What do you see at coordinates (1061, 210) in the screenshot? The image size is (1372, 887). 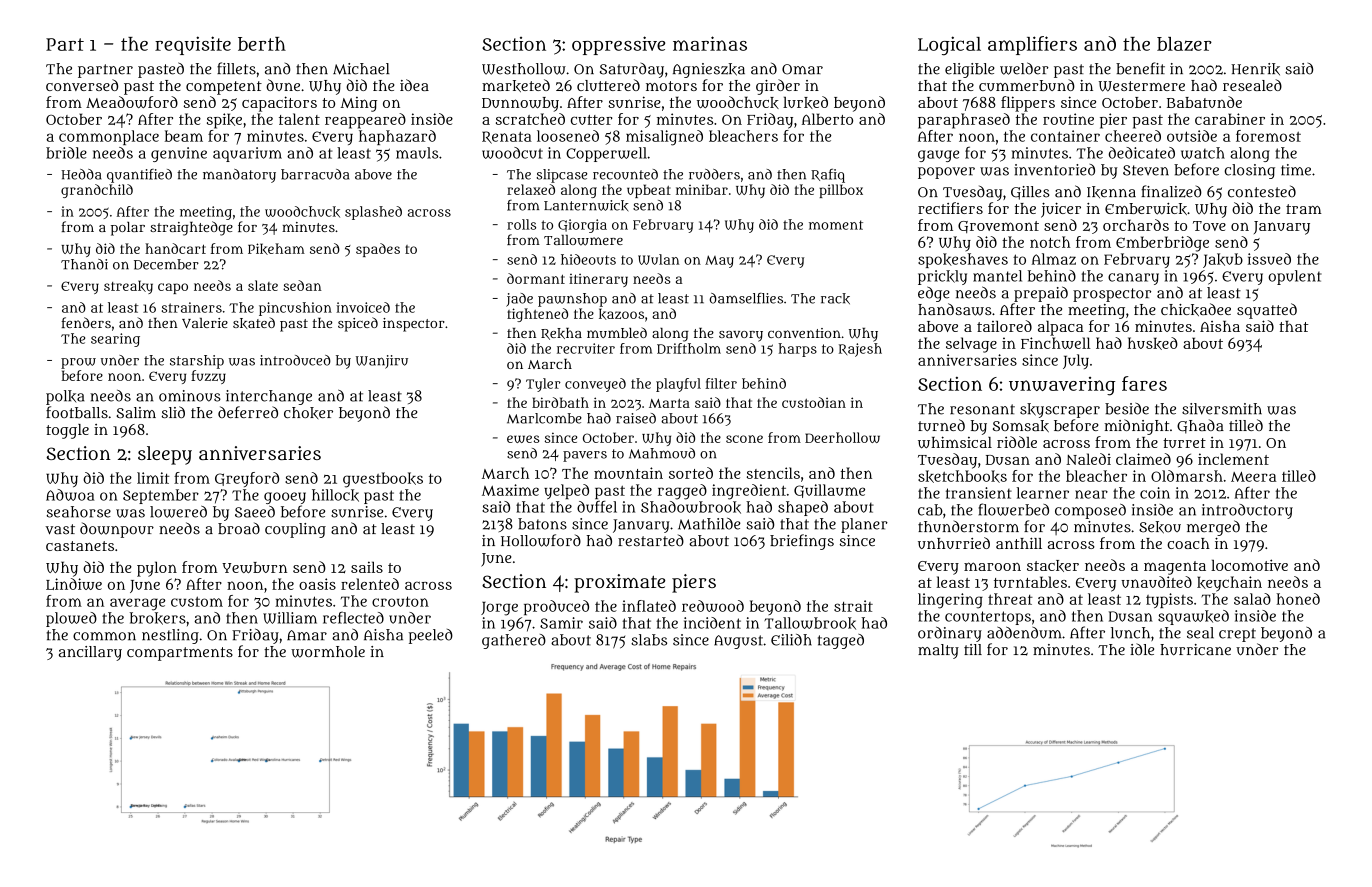 I see `juicer` at bounding box center [1061, 210].
